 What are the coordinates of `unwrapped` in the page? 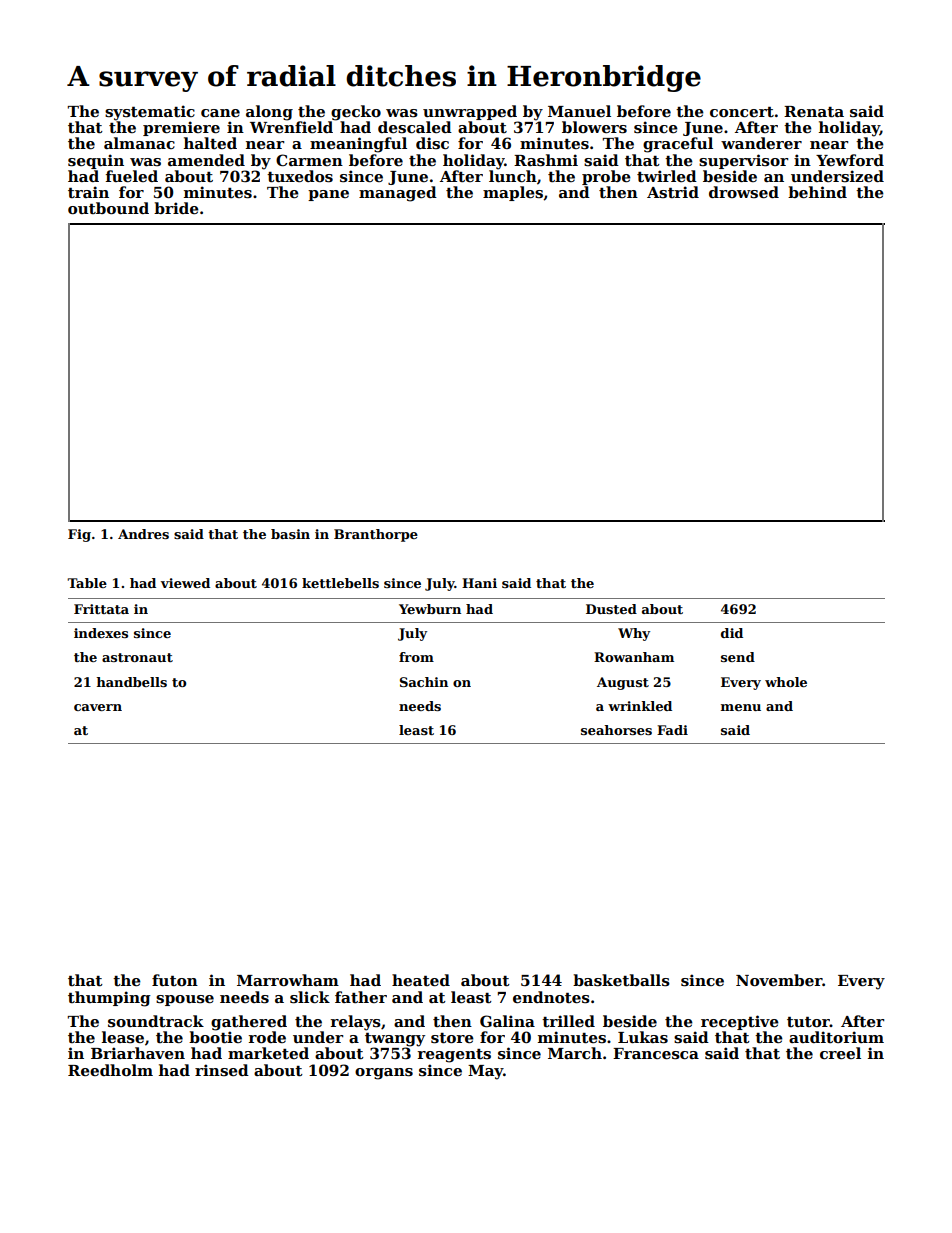 It's located at (470, 112).
